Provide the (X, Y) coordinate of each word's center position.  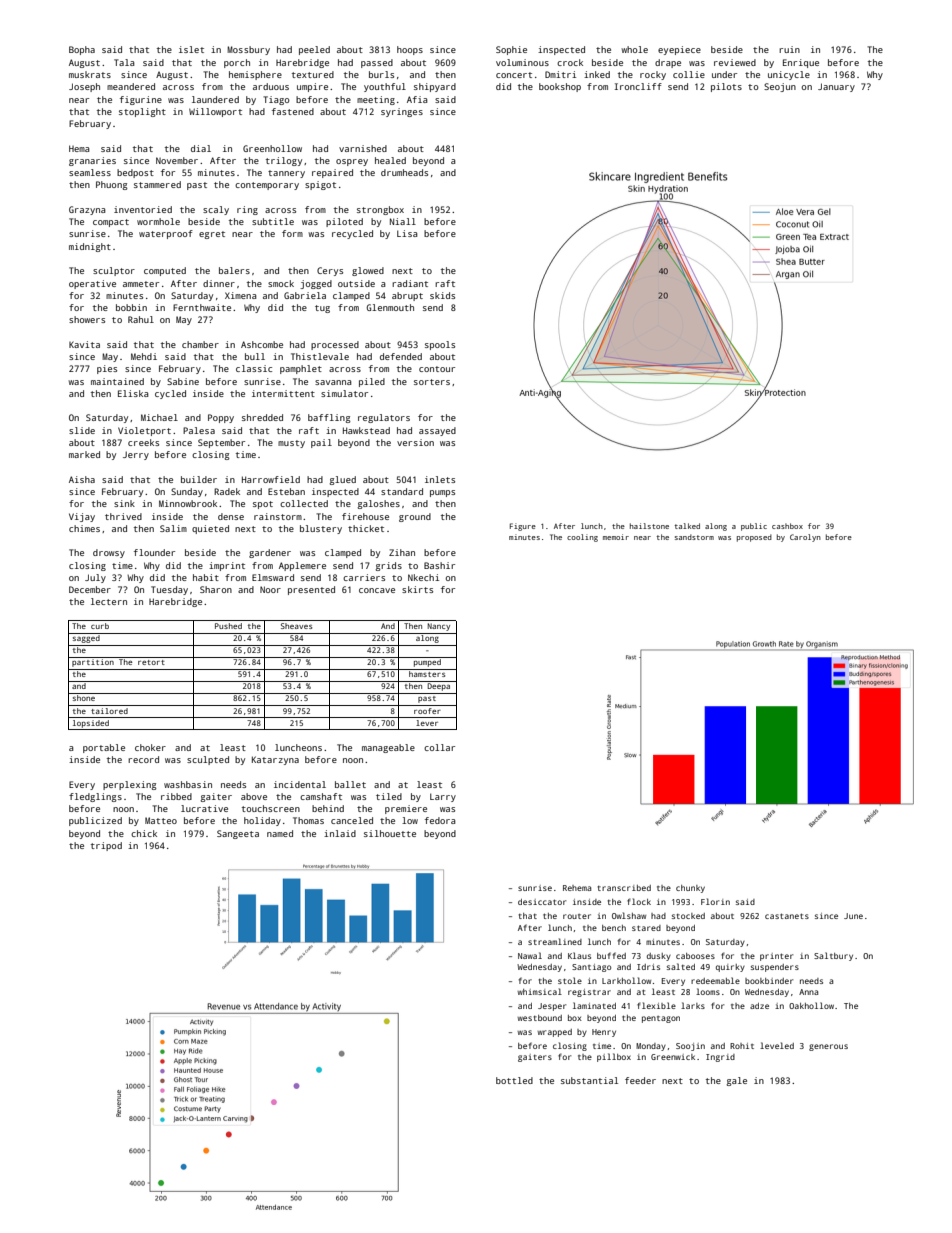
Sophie (511, 50)
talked (687, 526)
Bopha (82, 50)
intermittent (283, 393)
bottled (514, 1080)
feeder (640, 1080)
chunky (690, 889)
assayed (437, 431)
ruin (789, 49)
